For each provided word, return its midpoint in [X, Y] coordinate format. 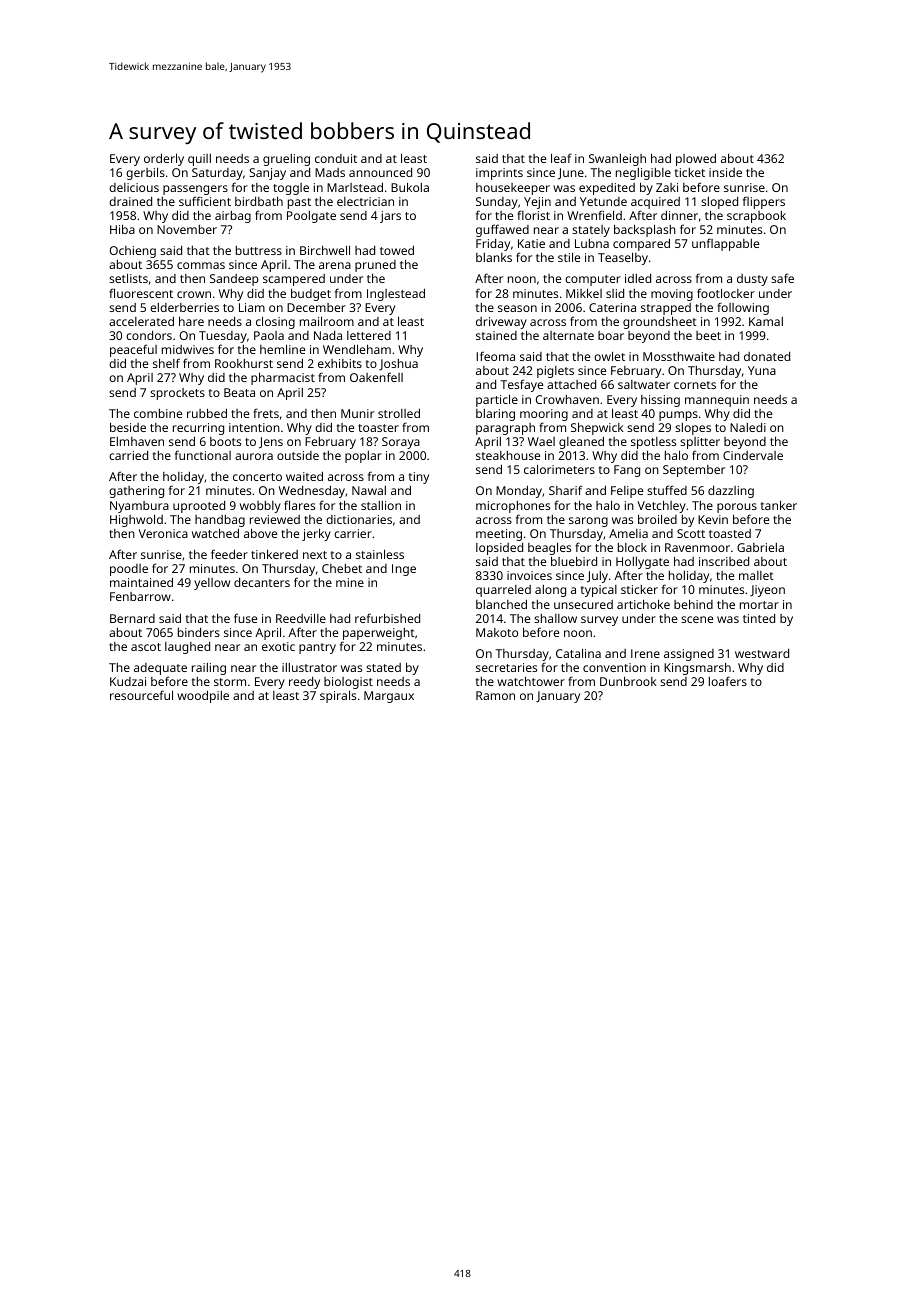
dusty [752, 280]
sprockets [177, 394]
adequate [160, 670]
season [517, 308]
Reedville [301, 618]
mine [350, 582]
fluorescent [141, 293]
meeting [499, 535]
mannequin [717, 401]
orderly [164, 160]
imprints [499, 174]
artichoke [643, 604]
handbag [220, 521]
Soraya [401, 443]
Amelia [628, 533]
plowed [696, 159]
